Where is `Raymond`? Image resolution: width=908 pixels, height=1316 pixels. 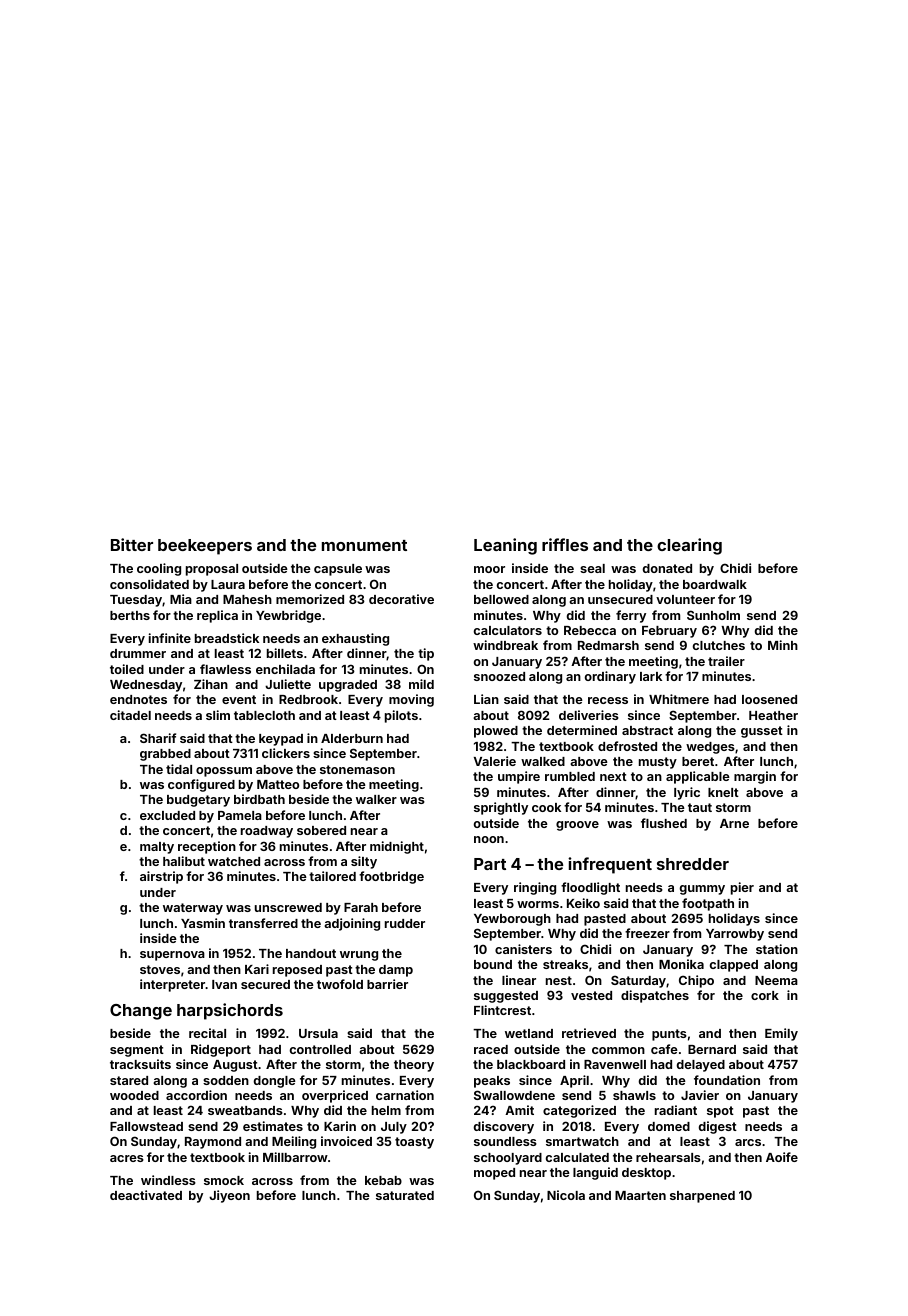
Raymond is located at coordinates (213, 1143).
